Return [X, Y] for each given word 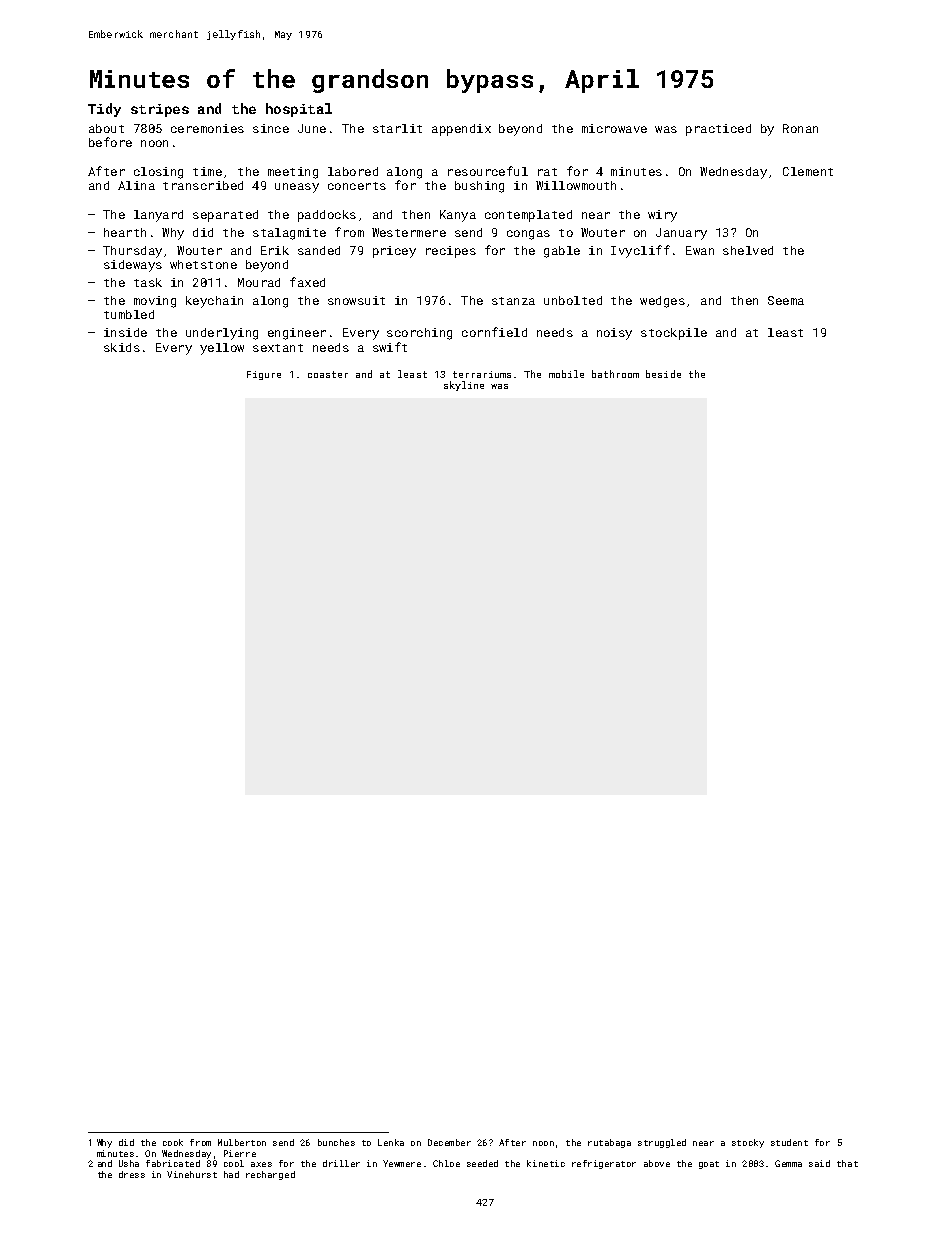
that [847, 1163]
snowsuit [356, 300]
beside [663, 374]
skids [122, 347]
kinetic [546, 1163]
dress [132, 1174]
